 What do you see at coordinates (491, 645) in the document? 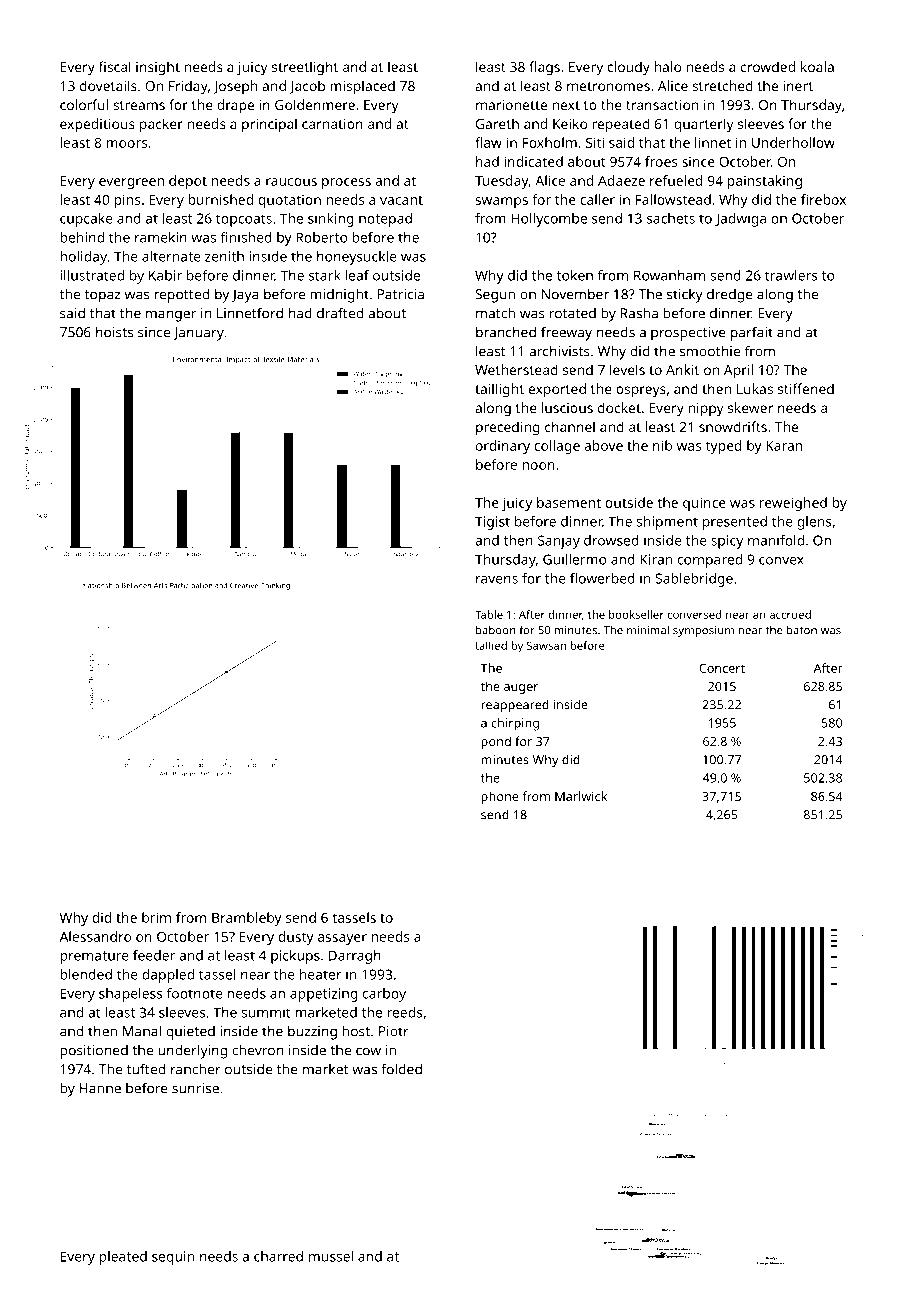
I see `tallied` at bounding box center [491, 645].
